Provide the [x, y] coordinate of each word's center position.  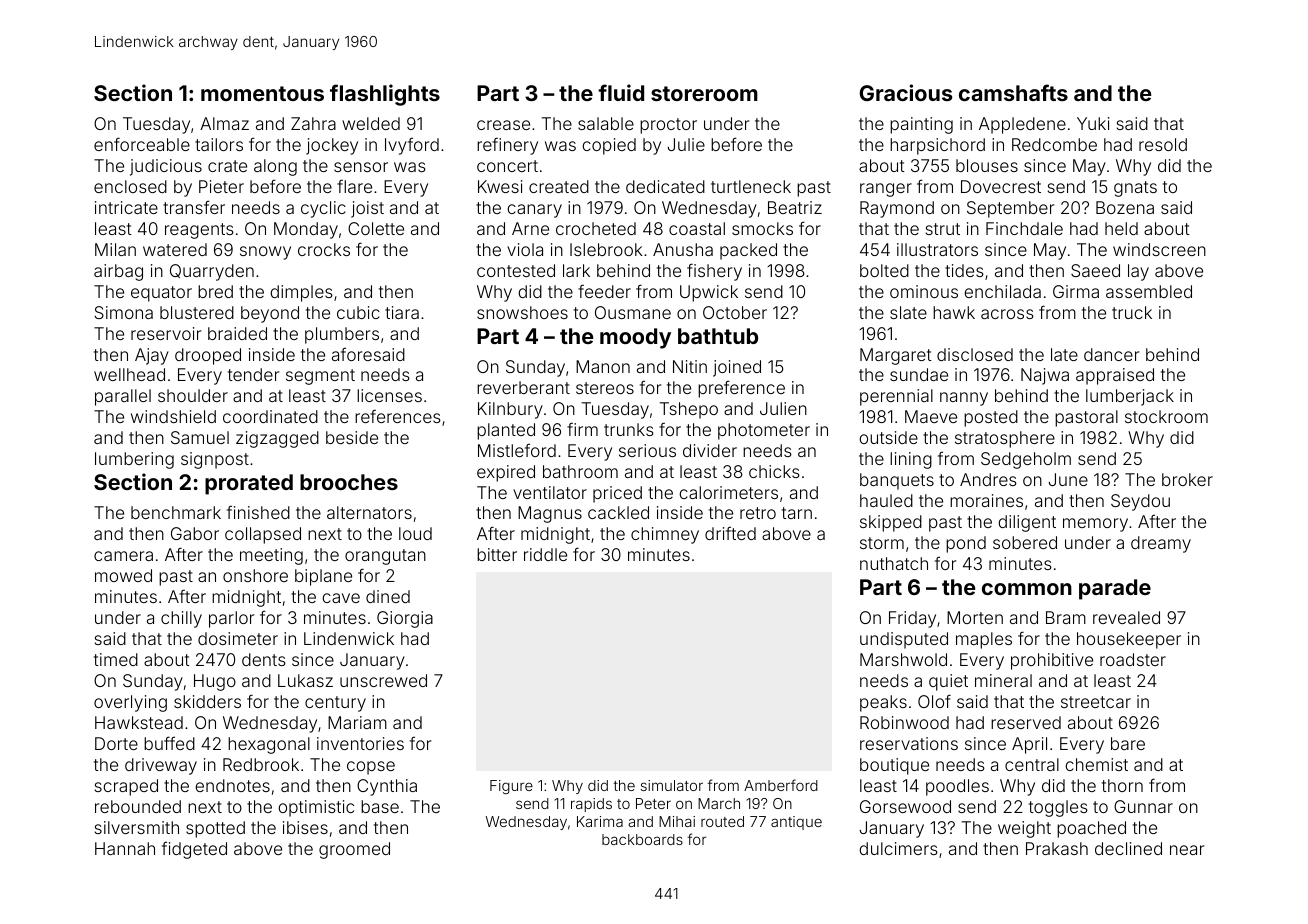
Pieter [221, 186]
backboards [642, 839]
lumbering [134, 460]
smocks [762, 228]
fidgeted [194, 850]
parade [1115, 589]
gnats [1135, 189]
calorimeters [728, 492]
